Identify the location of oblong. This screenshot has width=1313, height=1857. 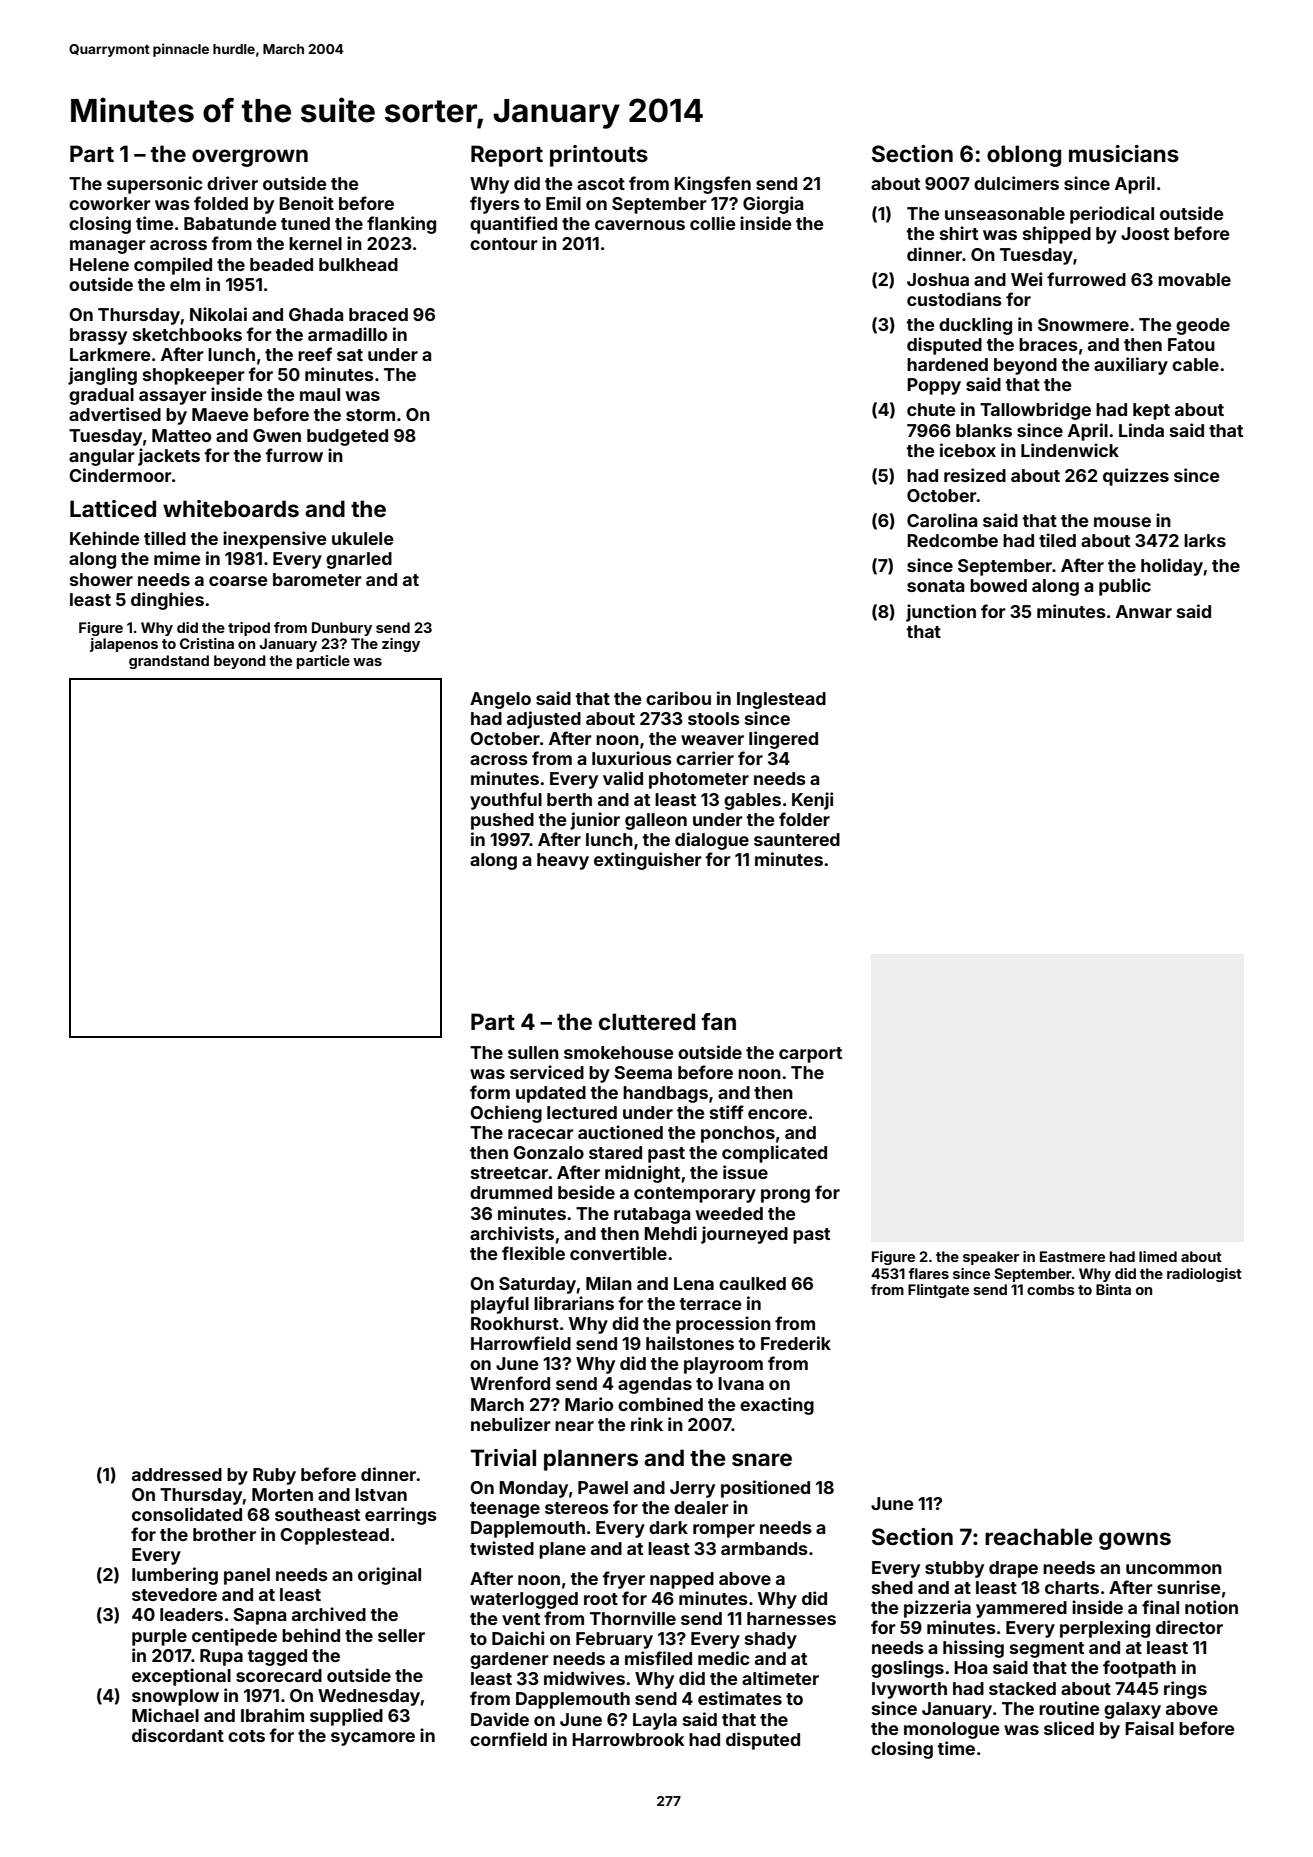
(1024, 156).
